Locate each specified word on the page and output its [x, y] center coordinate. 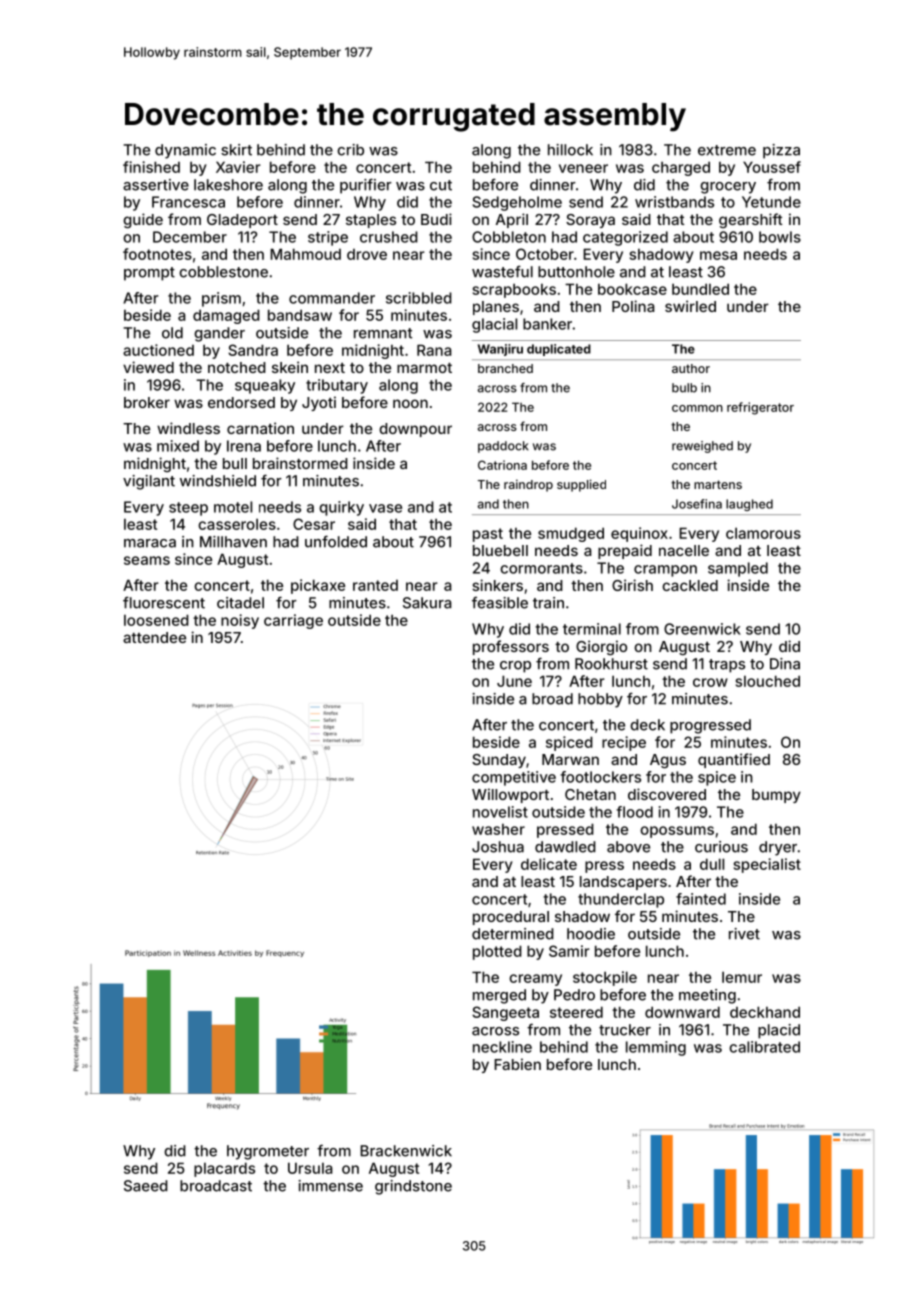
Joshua [498, 847]
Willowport [510, 795]
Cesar [314, 524]
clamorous [763, 533]
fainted [701, 899]
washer [498, 829]
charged [681, 168]
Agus [668, 761]
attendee [154, 637]
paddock [503, 447]
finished [151, 167]
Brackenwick [406, 1151]
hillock [570, 150]
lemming [656, 1048]
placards [224, 1169]
